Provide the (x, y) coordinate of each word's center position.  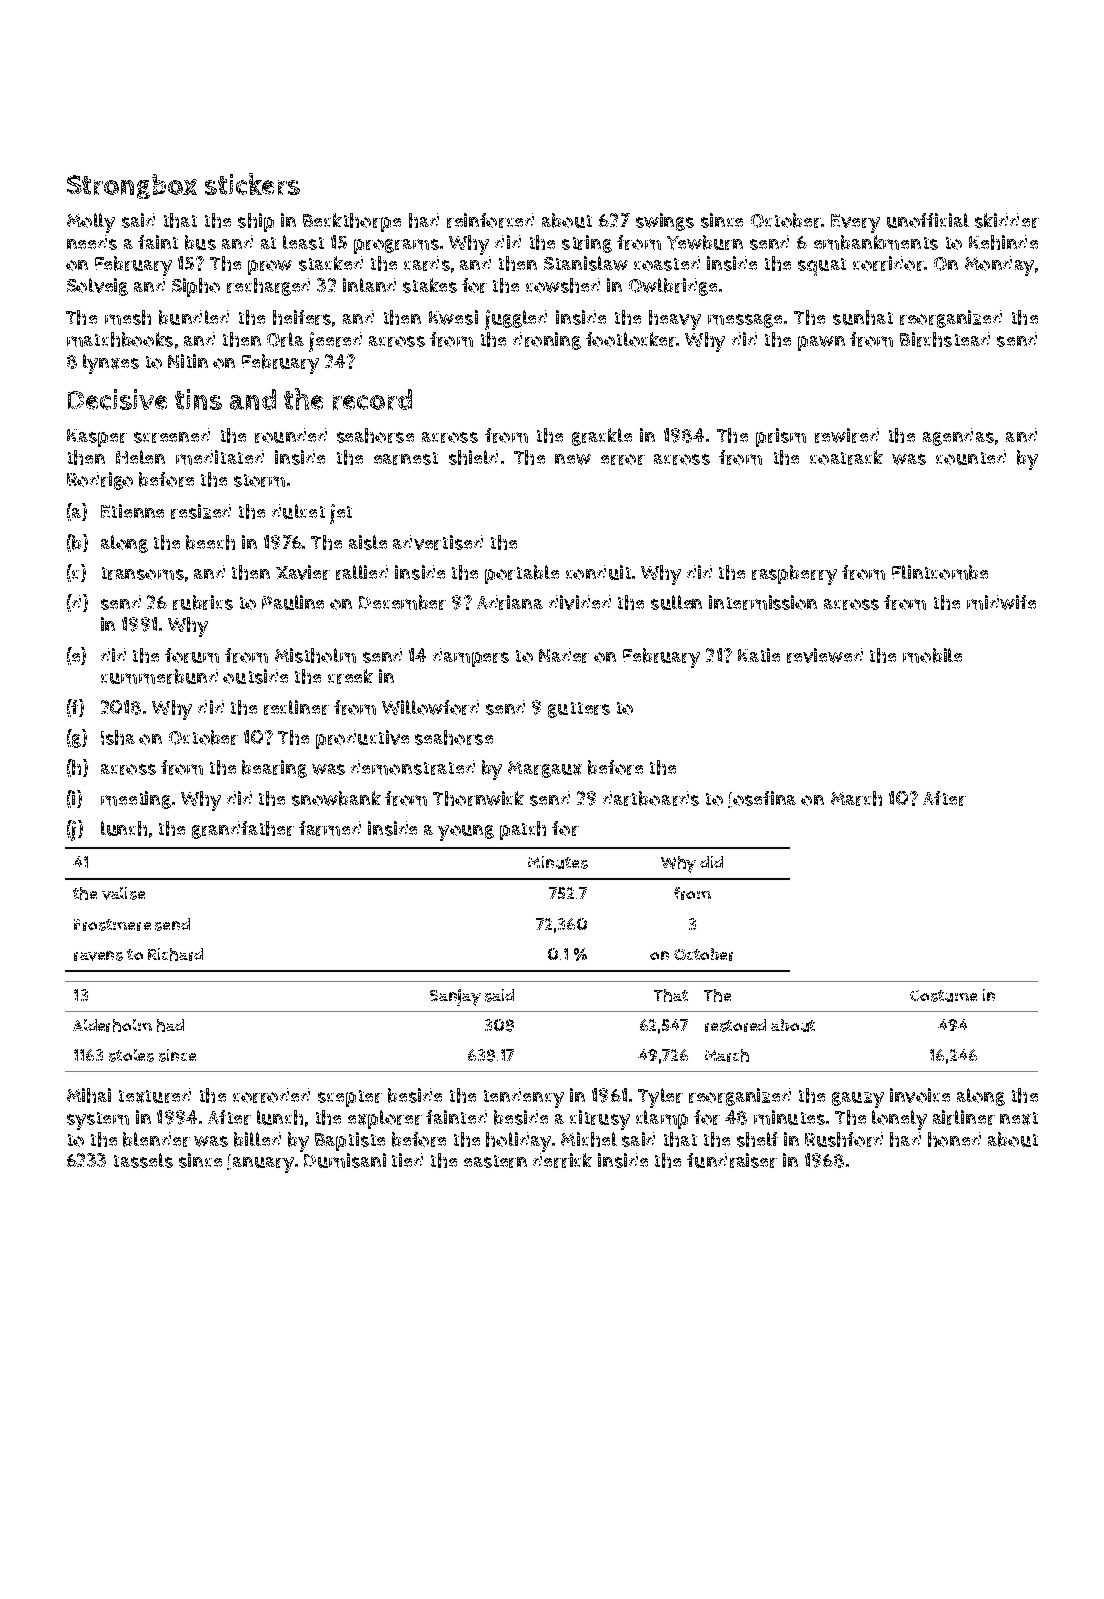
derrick (562, 1160)
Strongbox (132, 186)
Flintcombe (940, 572)
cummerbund (159, 676)
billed (257, 1139)
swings (665, 222)
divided (580, 602)
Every (855, 223)
